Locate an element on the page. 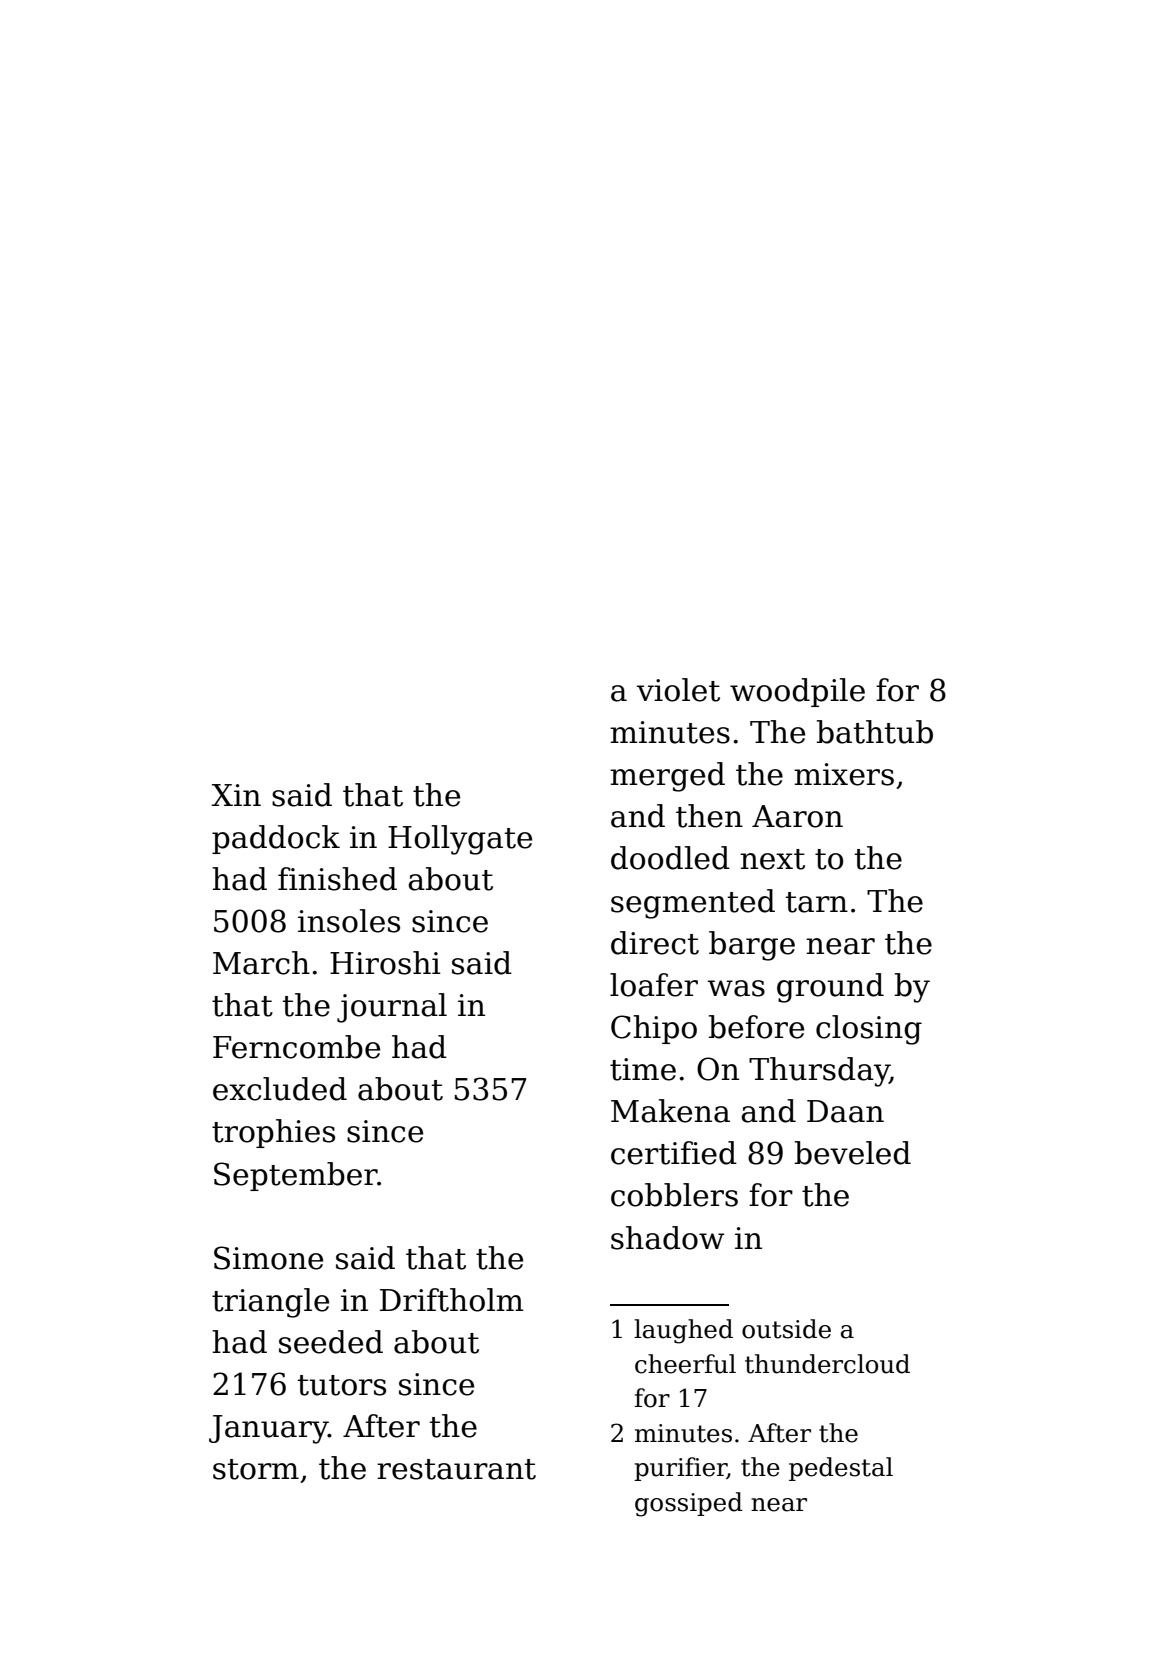 The image size is (1165, 1654). storm is located at coordinates (256, 1469).
